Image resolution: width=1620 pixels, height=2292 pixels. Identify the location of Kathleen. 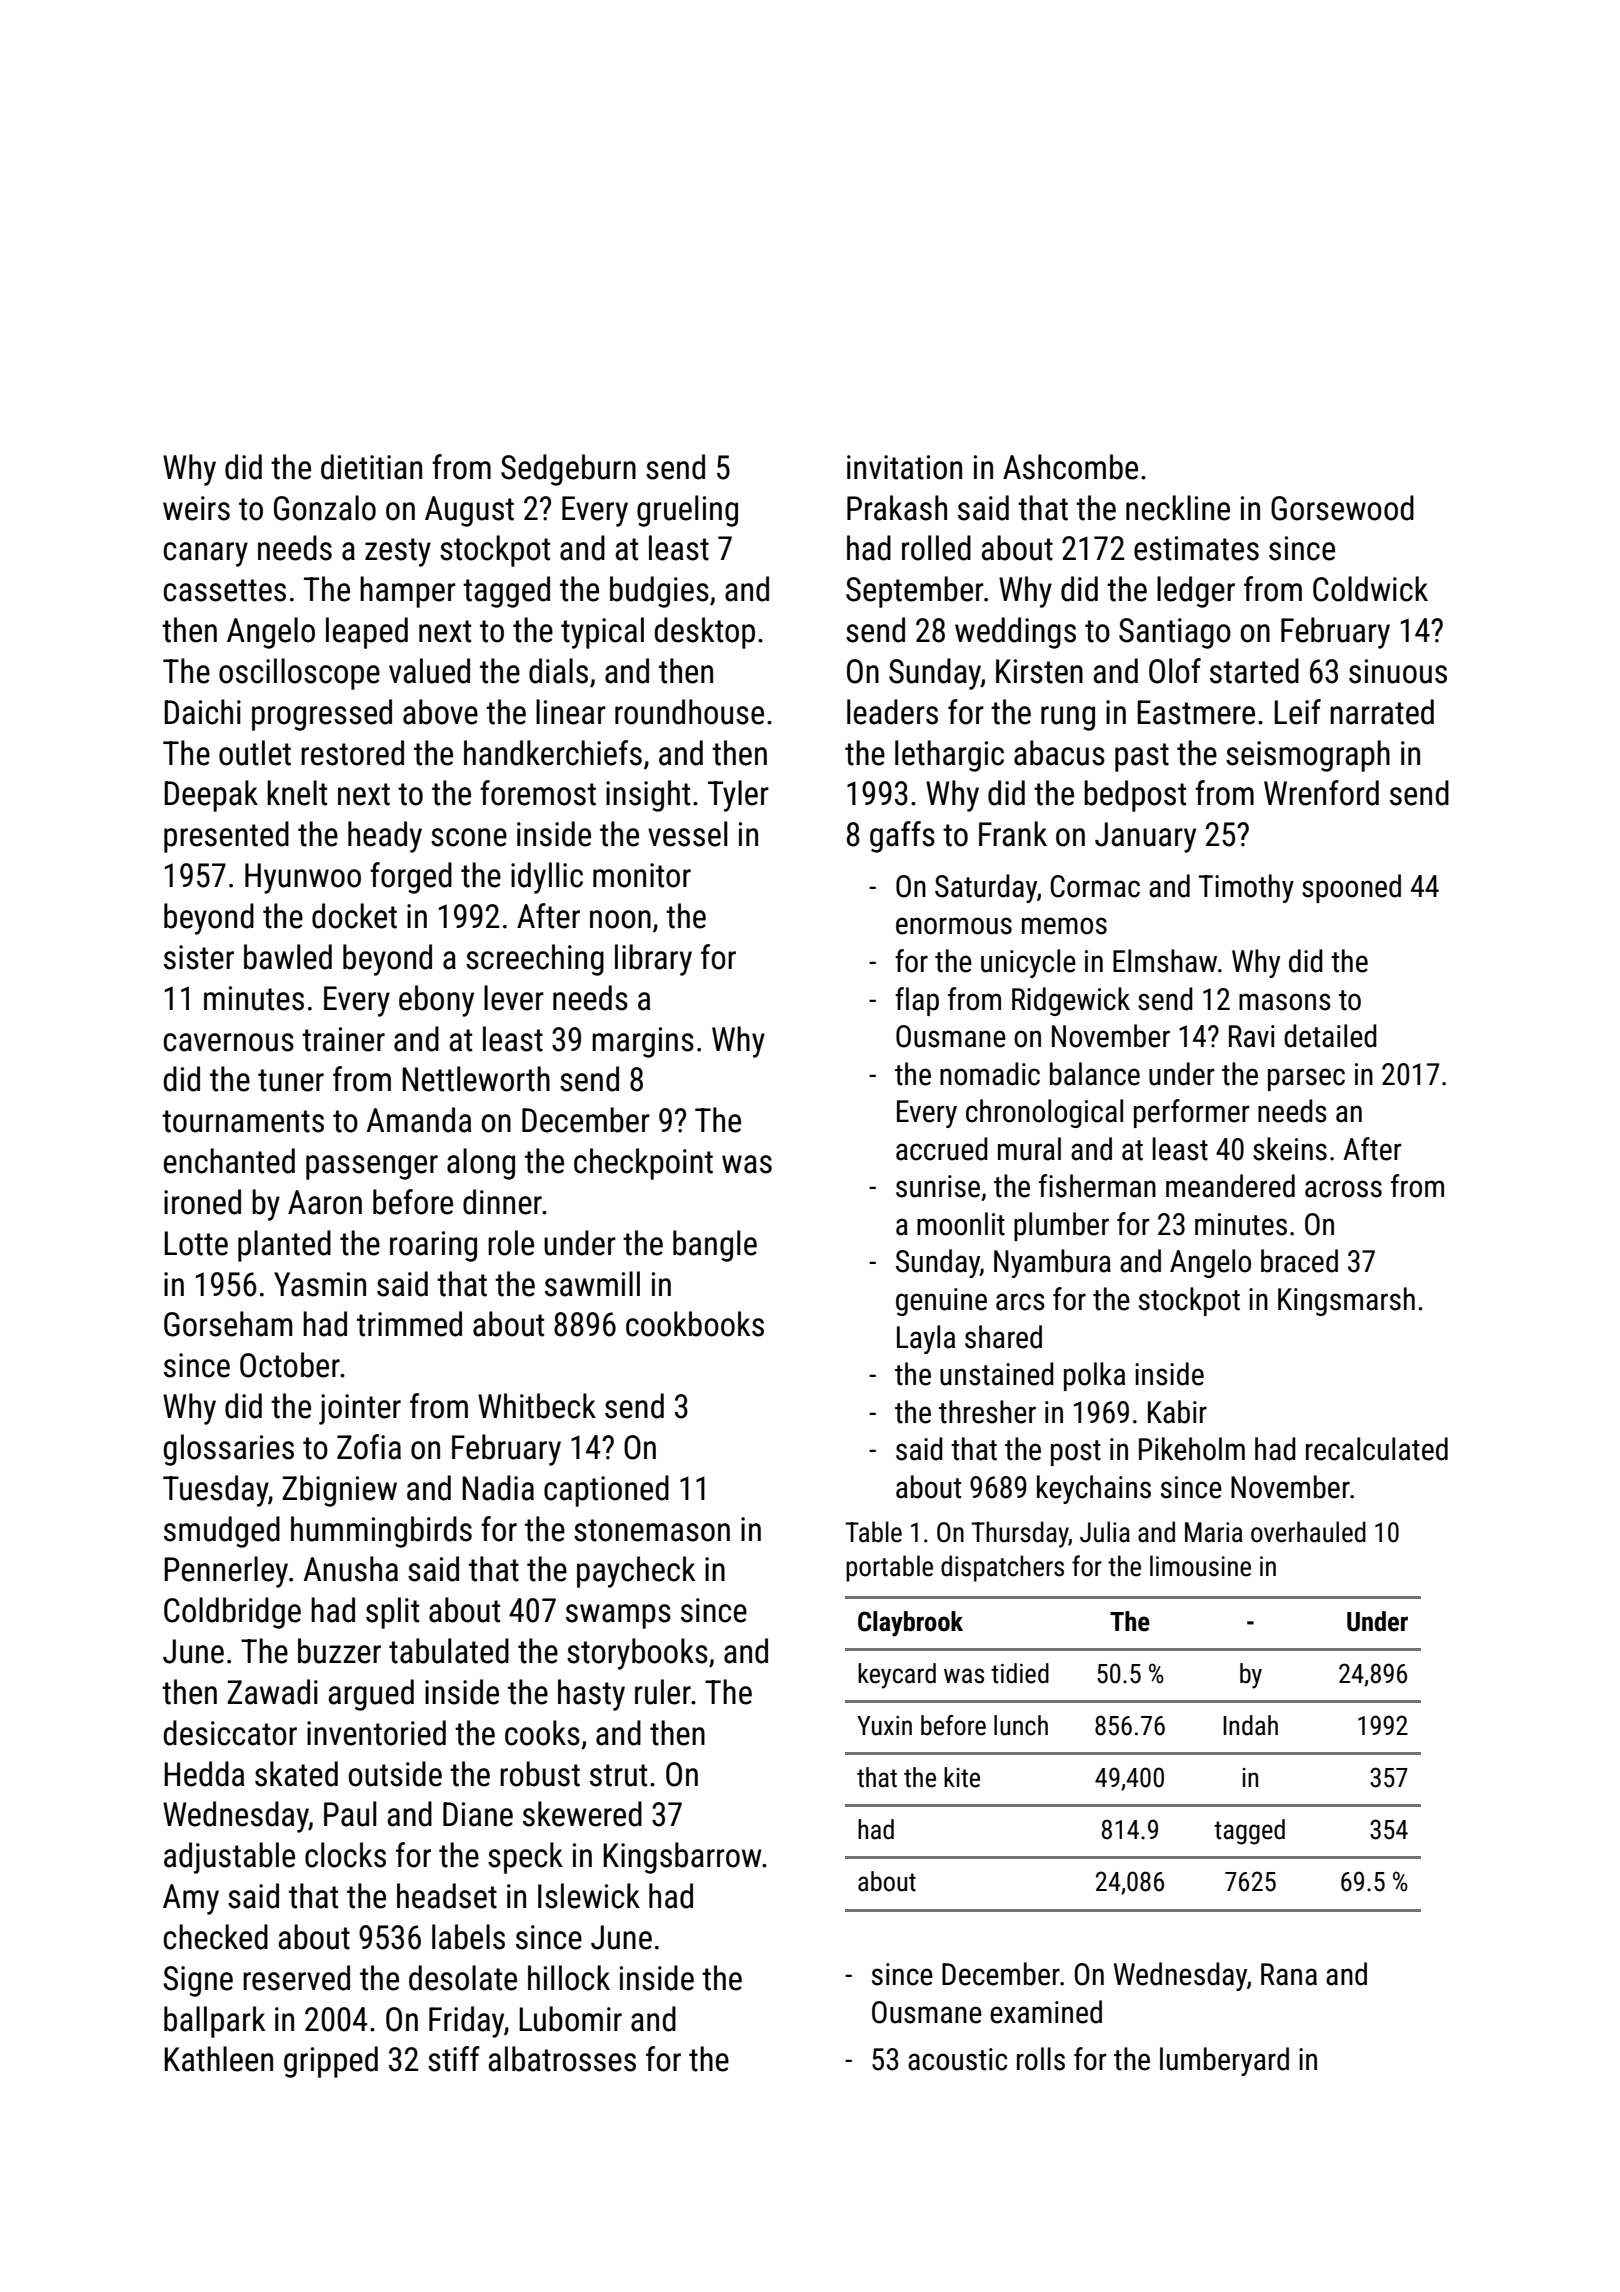
(218, 2059).
